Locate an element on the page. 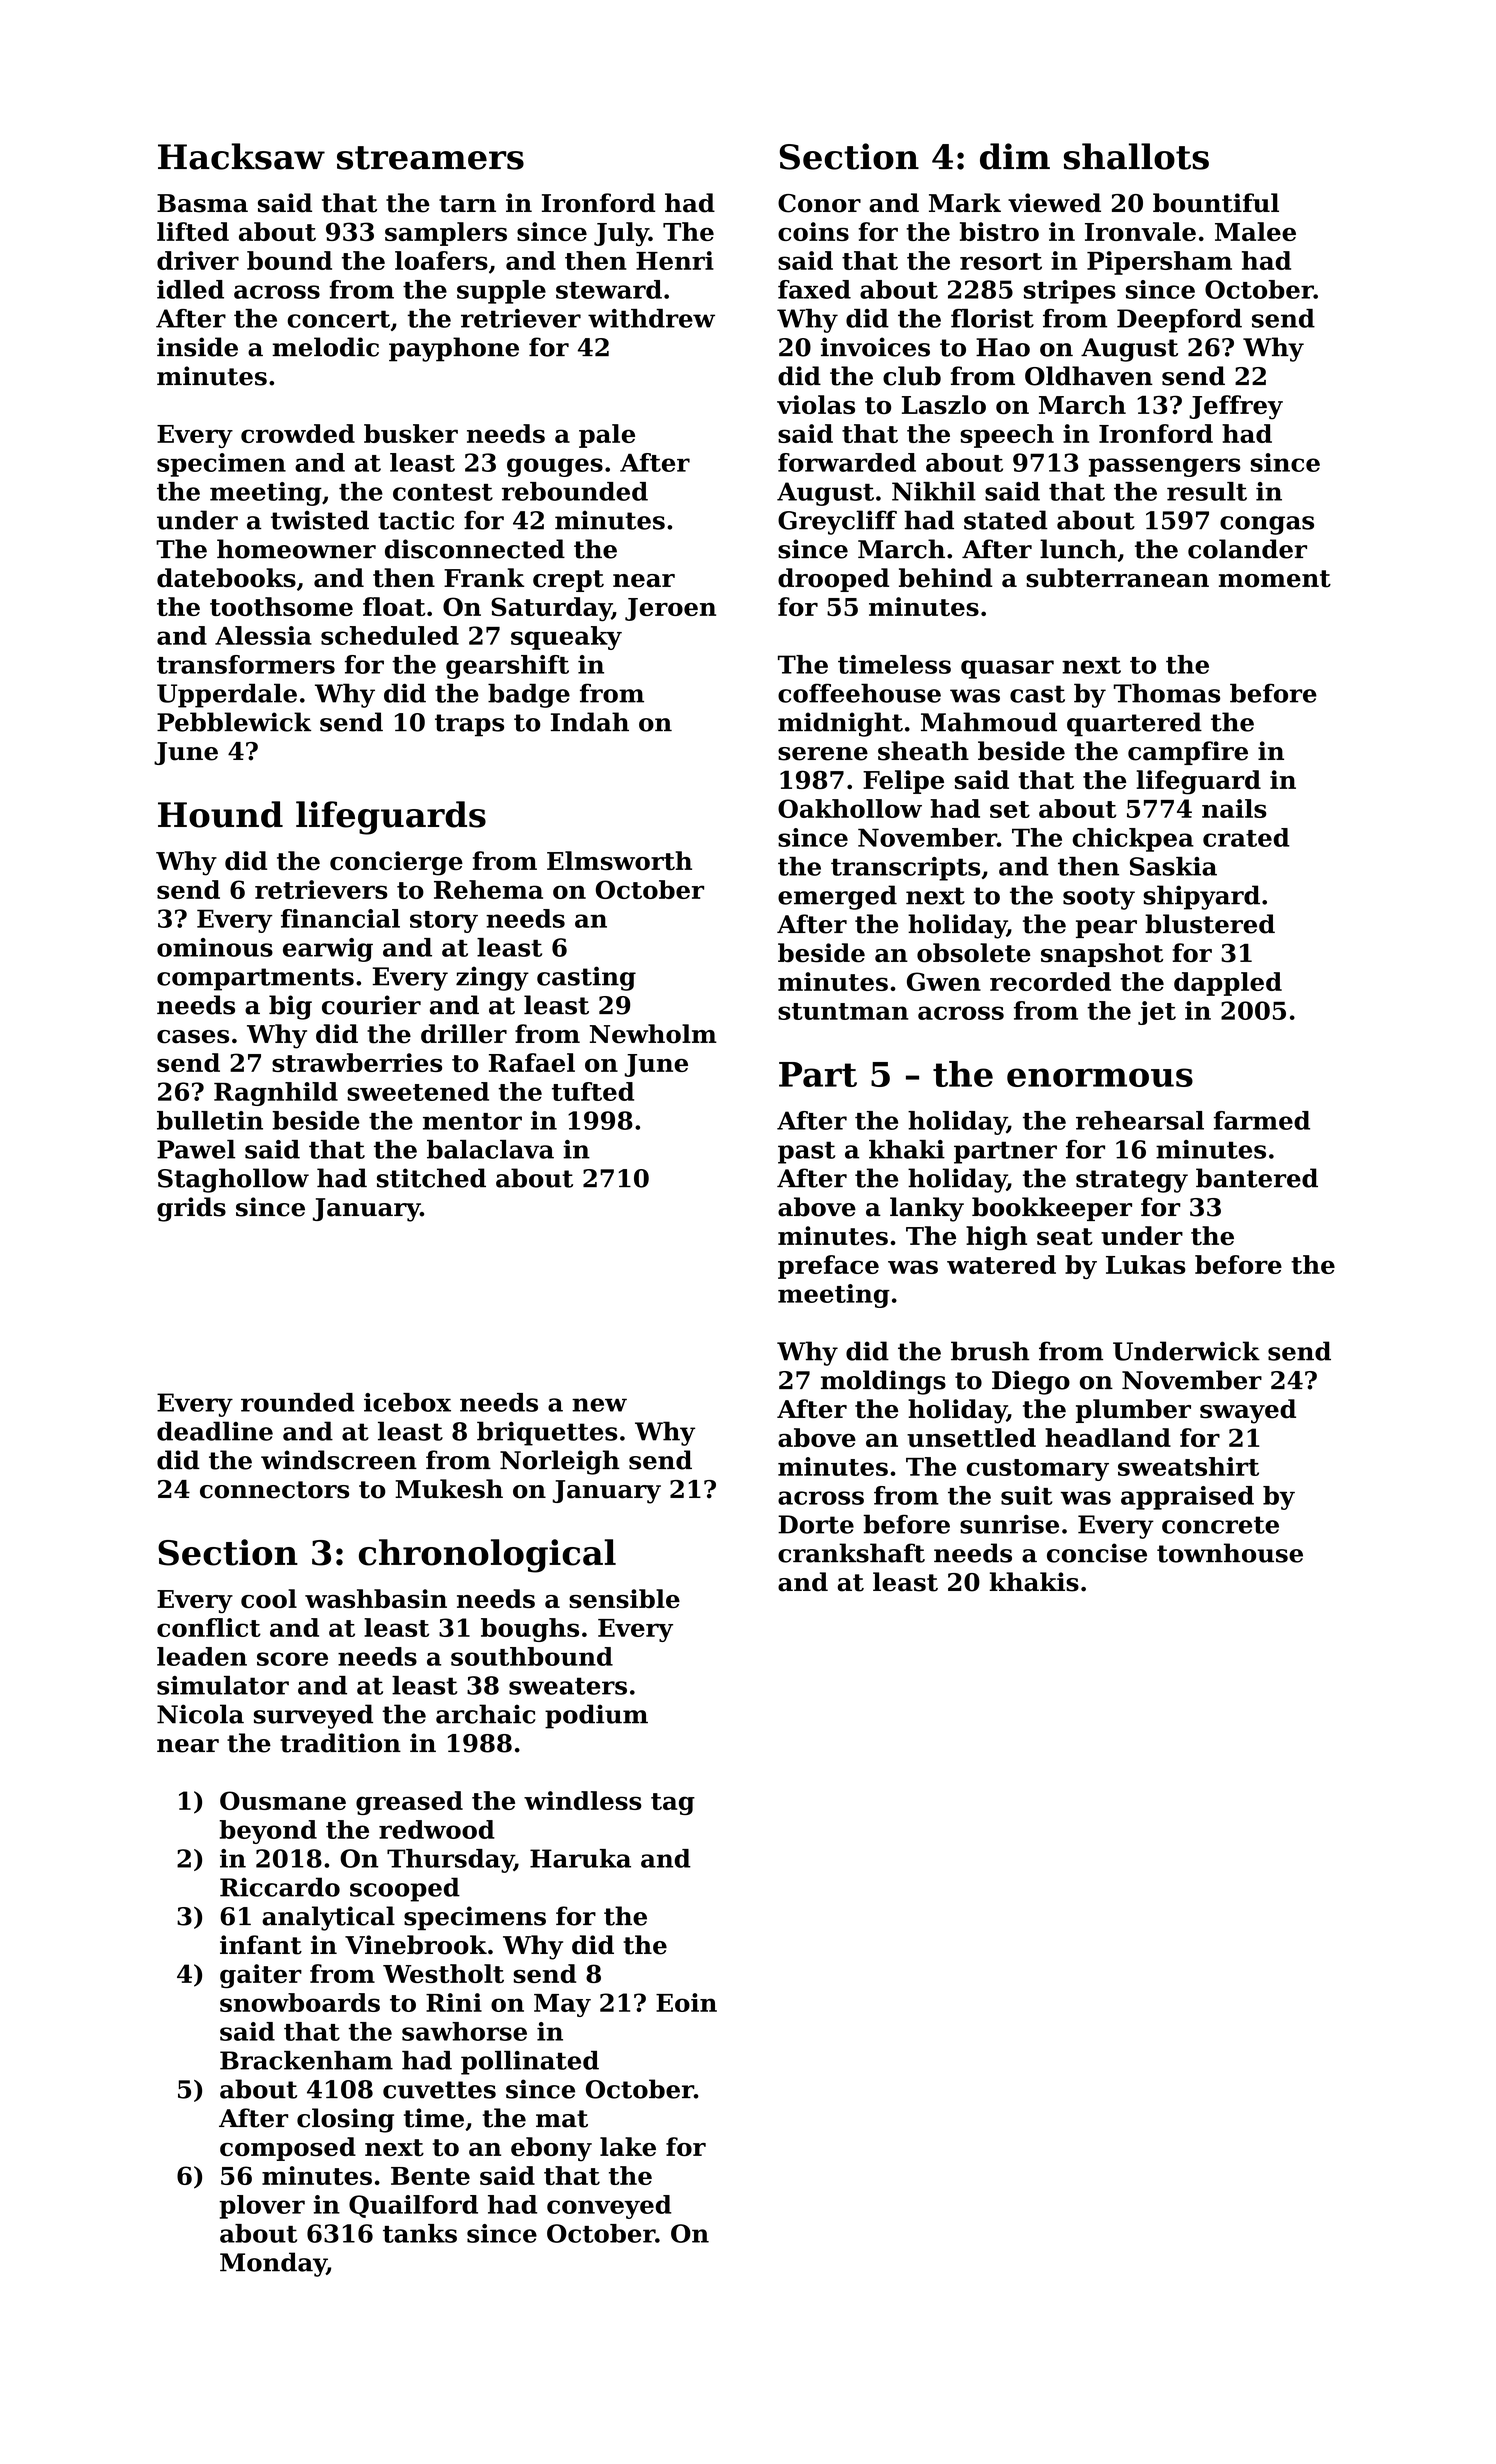 This page has height=2464, width=1496. serene is located at coordinates (823, 754).
